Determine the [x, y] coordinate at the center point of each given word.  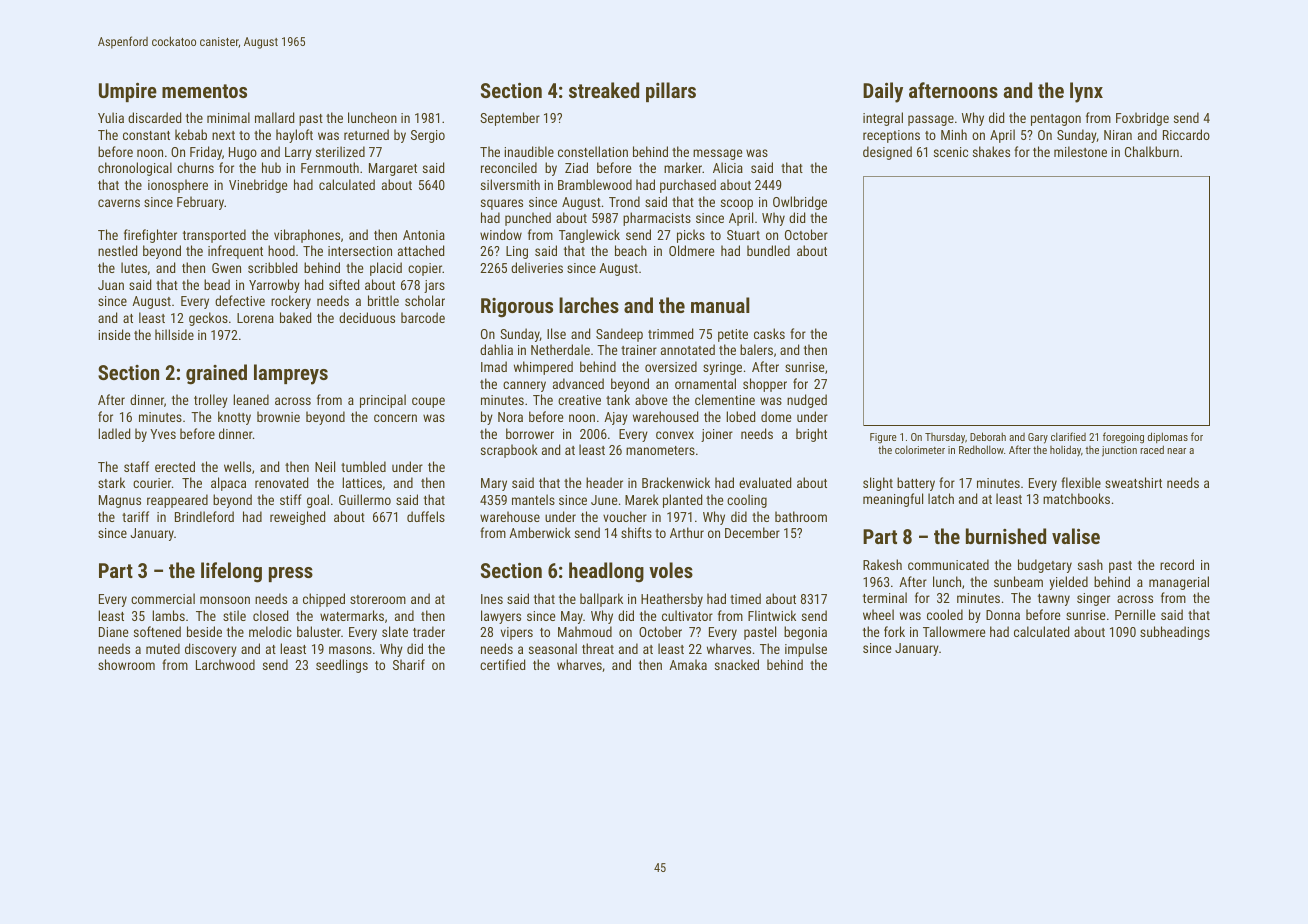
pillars [671, 92]
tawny [1054, 600]
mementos [204, 91]
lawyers [501, 617]
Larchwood [225, 664]
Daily [883, 92]
